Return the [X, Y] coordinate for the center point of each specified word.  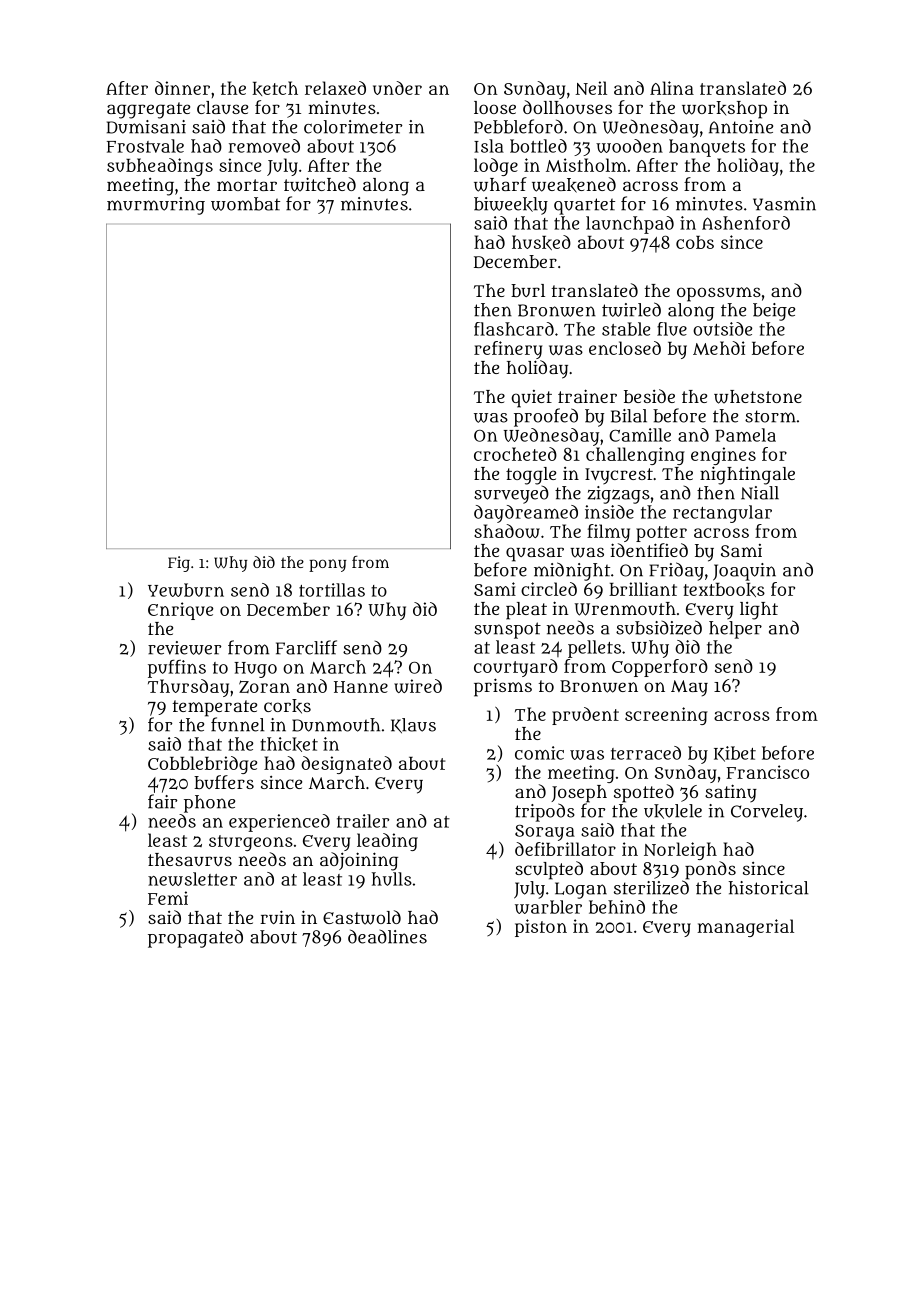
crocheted [515, 454]
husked [541, 242]
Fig [179, 564]
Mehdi [719, 348]
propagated [195, 938]
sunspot [507, 630]
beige [774, 312]
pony [327, 565]
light [759, 611]
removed [264, 146]
